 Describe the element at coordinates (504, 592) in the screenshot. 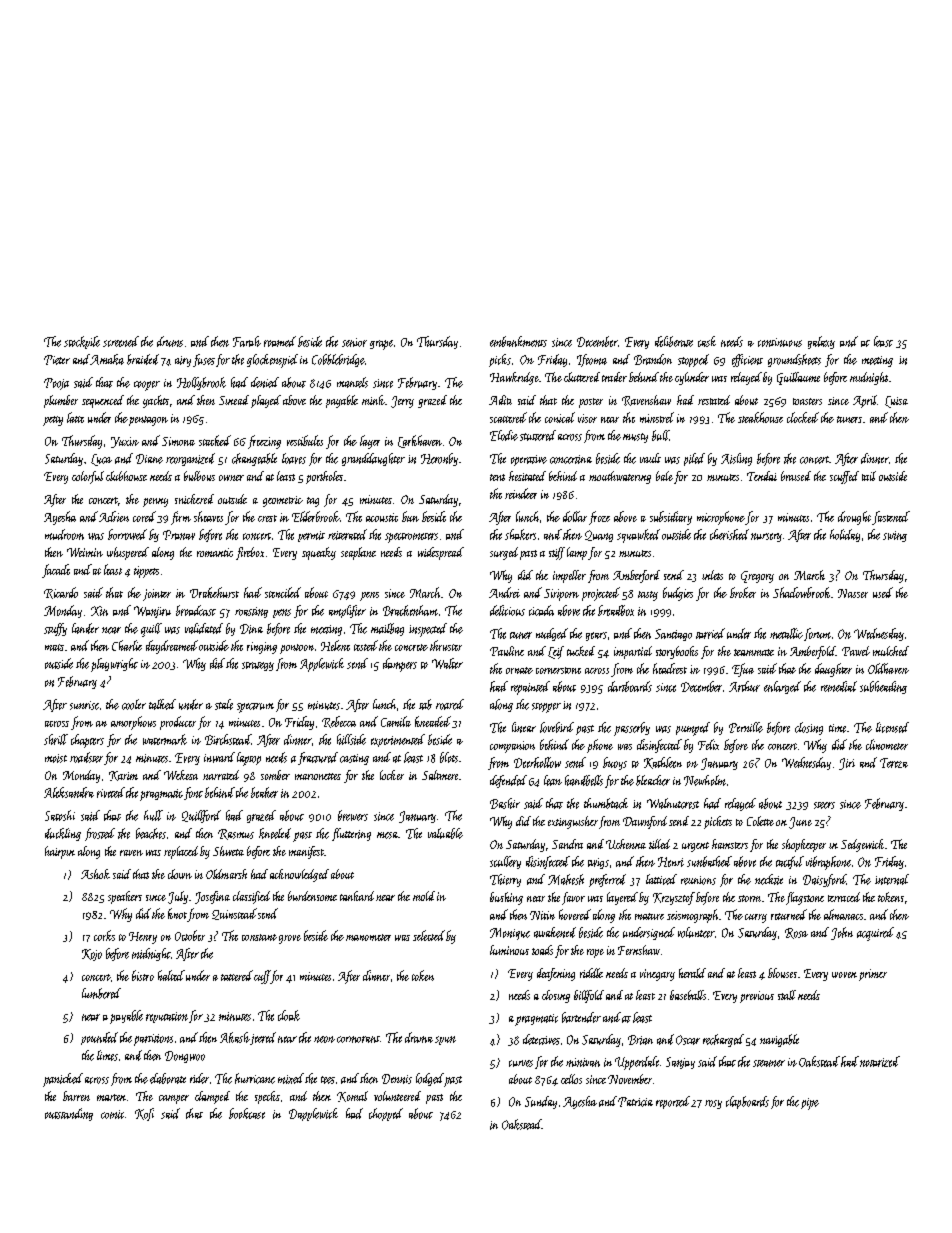

I see `Andrei` at that location.
